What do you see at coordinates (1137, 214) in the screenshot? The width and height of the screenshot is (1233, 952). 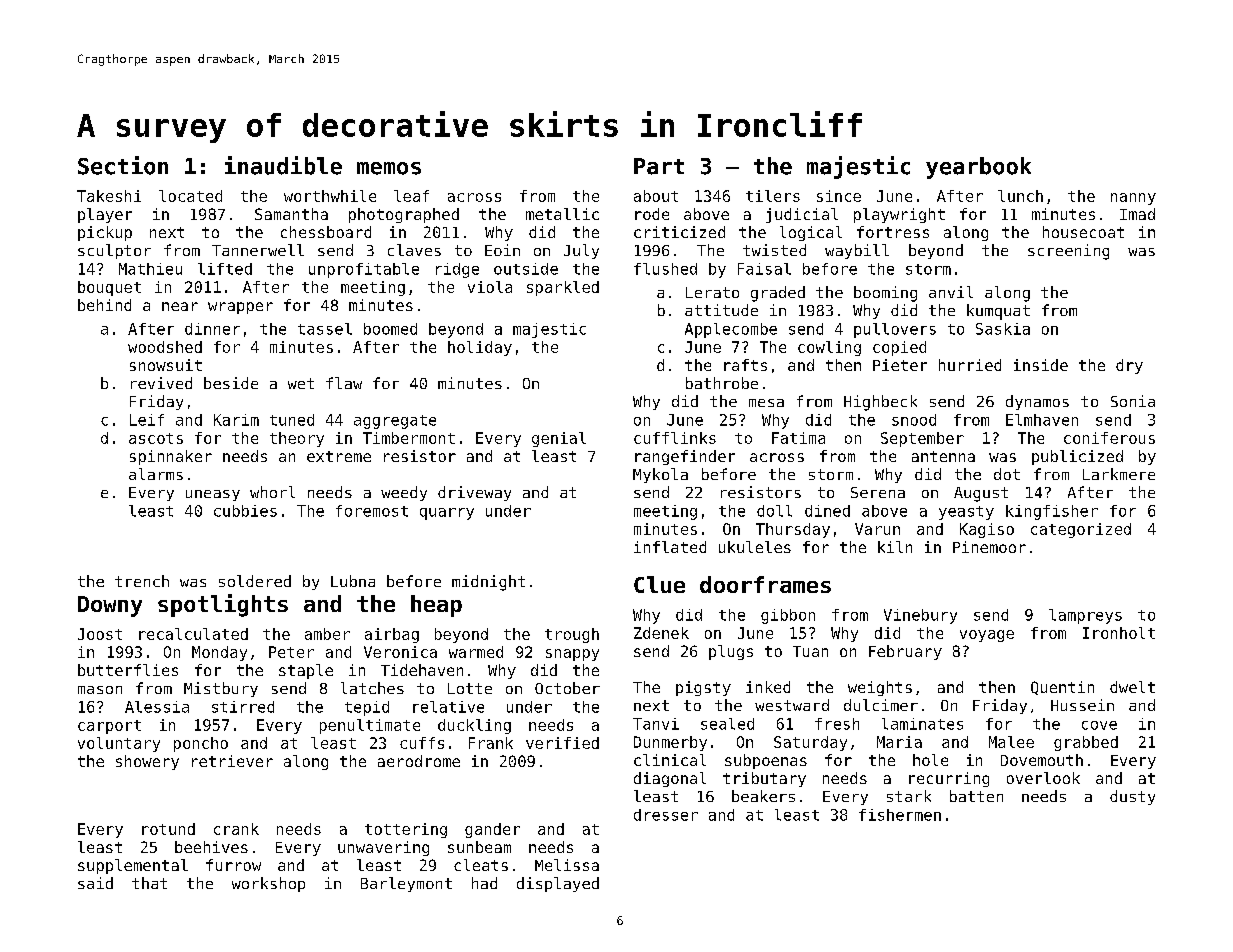 I see `Imad` at bounding box center [1137, 214].
